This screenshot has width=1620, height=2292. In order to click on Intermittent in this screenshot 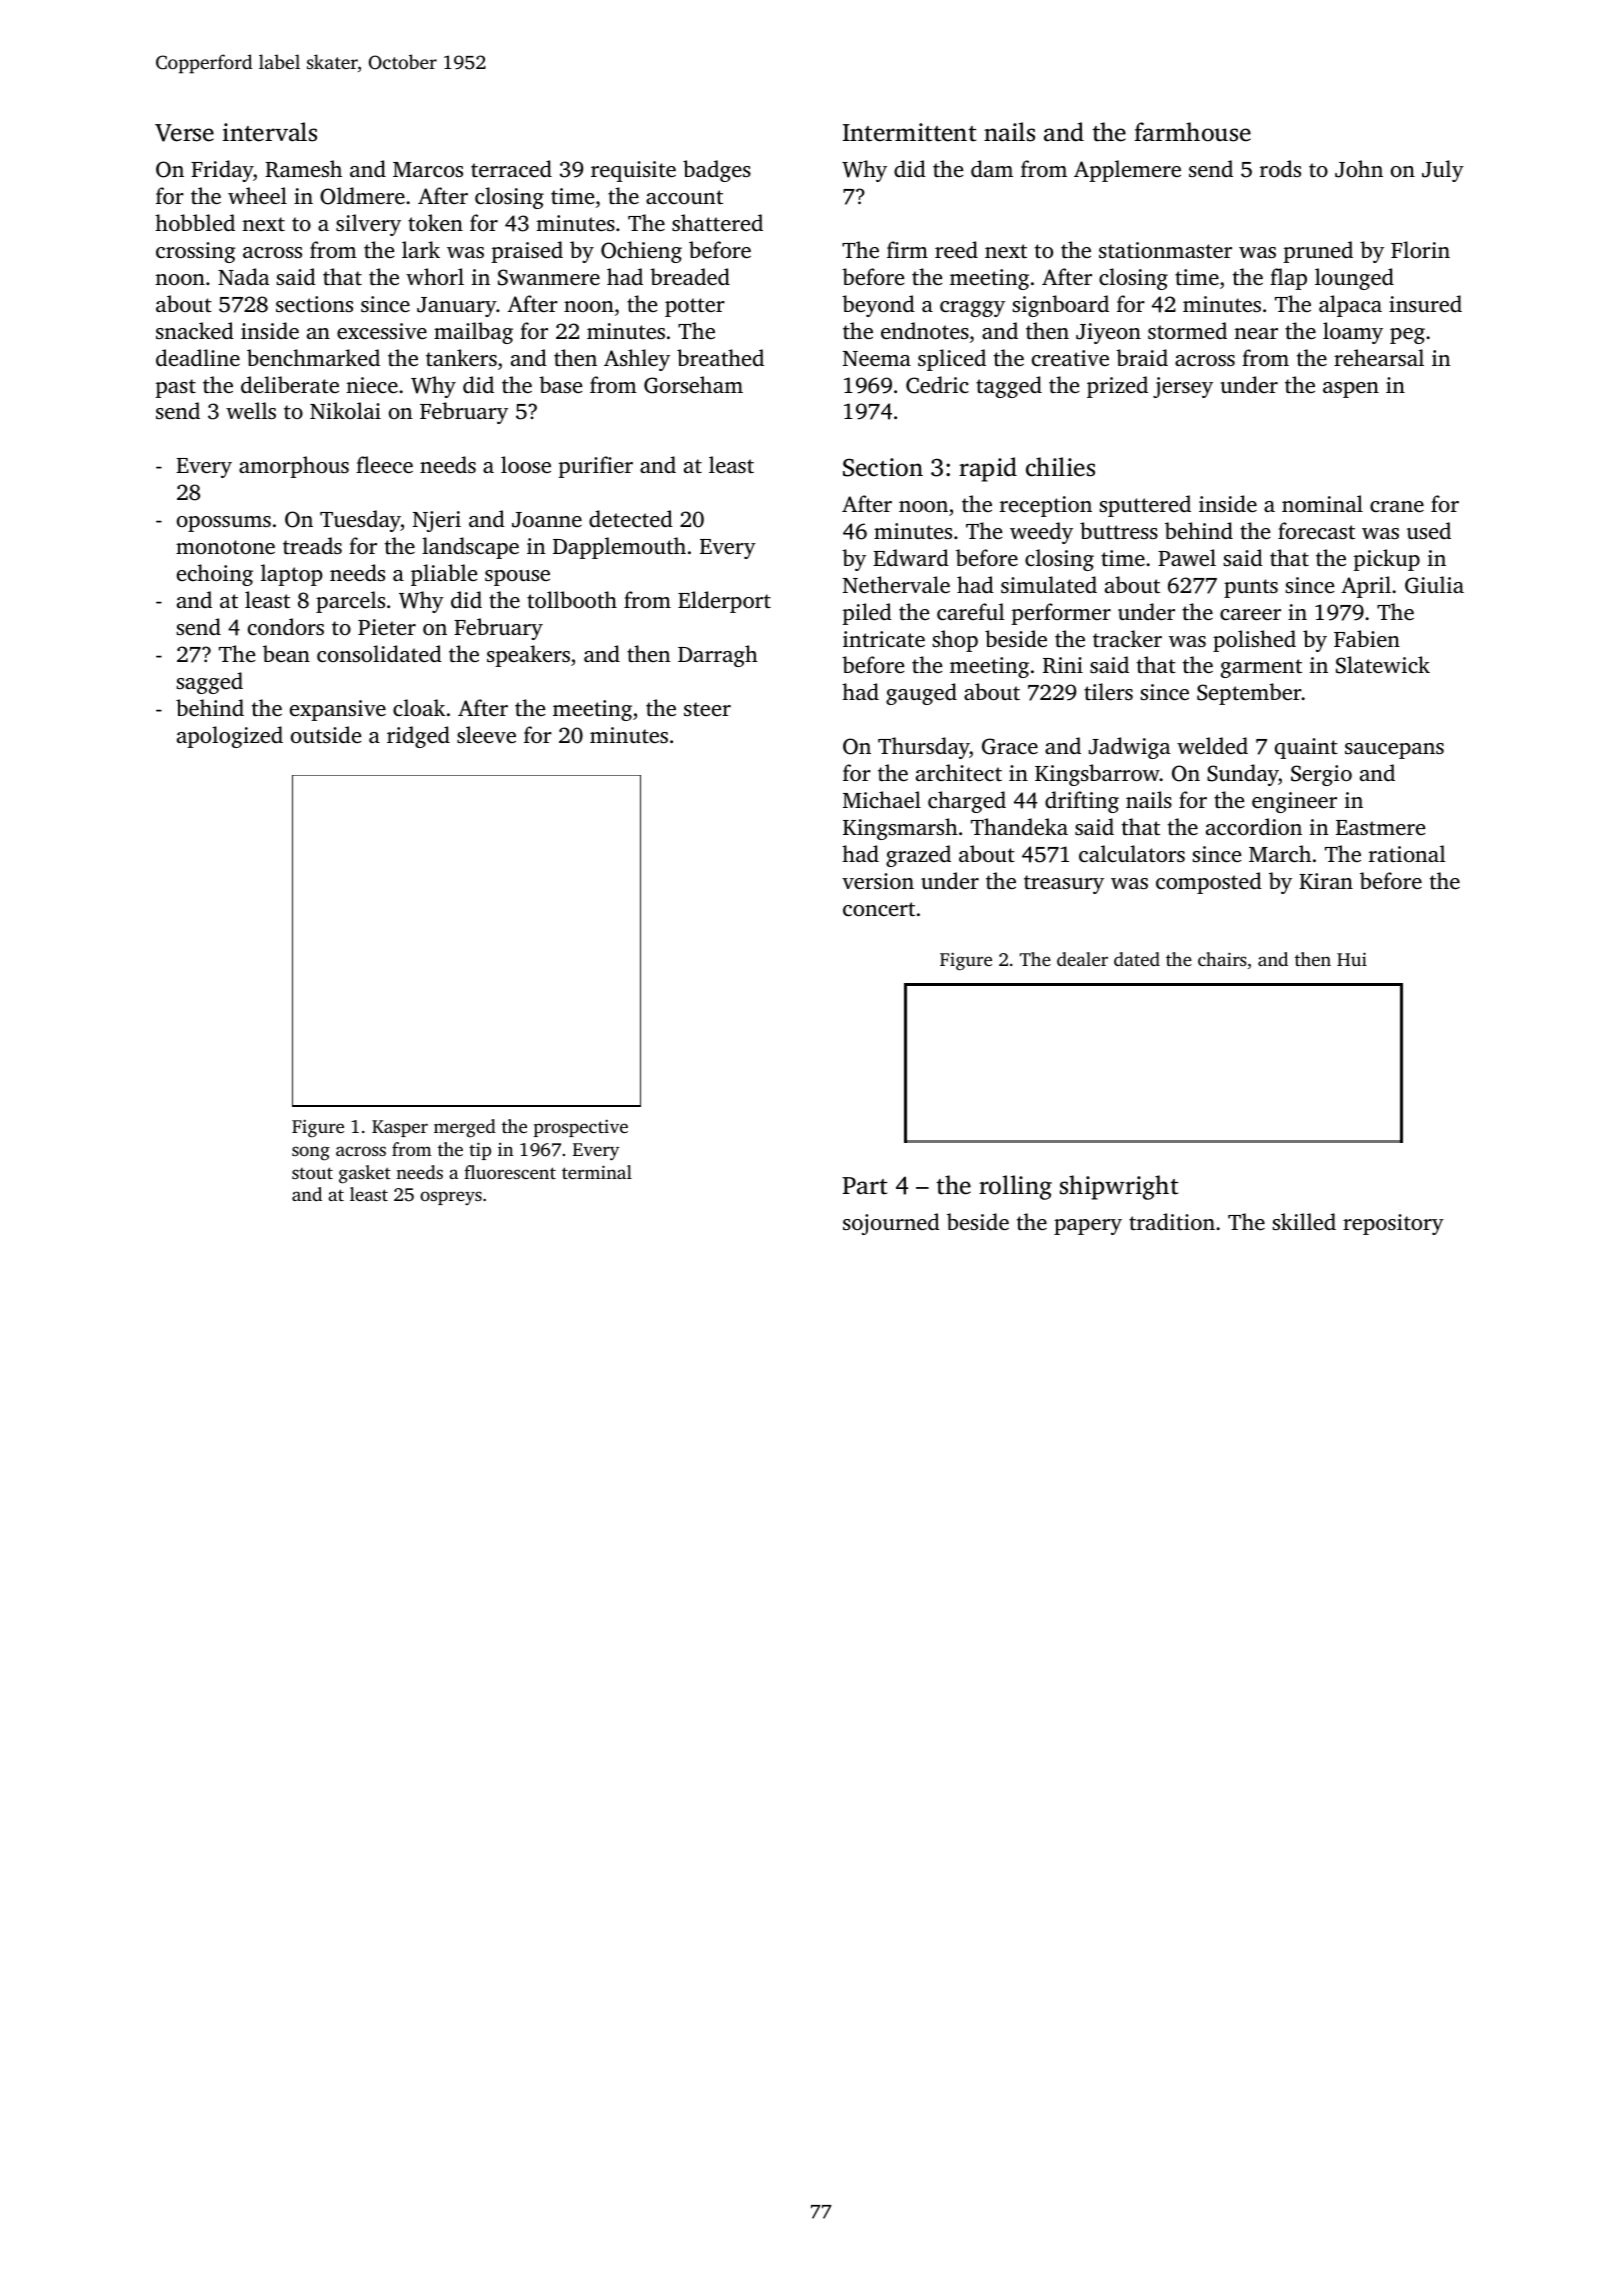, I will do `click(909, 132)`.
